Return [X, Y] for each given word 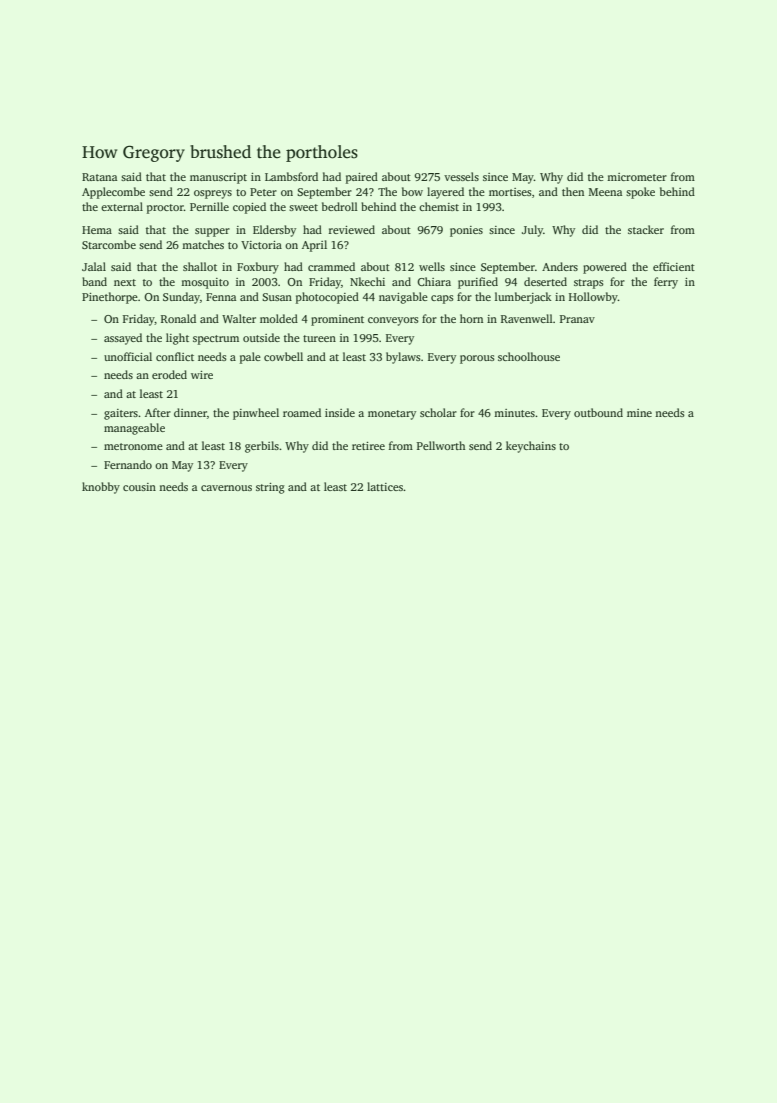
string [270, 488]
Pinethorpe [110, 298]
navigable [403, 298]
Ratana [99, 177]
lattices [385, 486]
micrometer [637, 177]
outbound [598, 412]
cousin [139, 487]
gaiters [121, 414]
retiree [368, 446]
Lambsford [291, 176]
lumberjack [523, 298]
